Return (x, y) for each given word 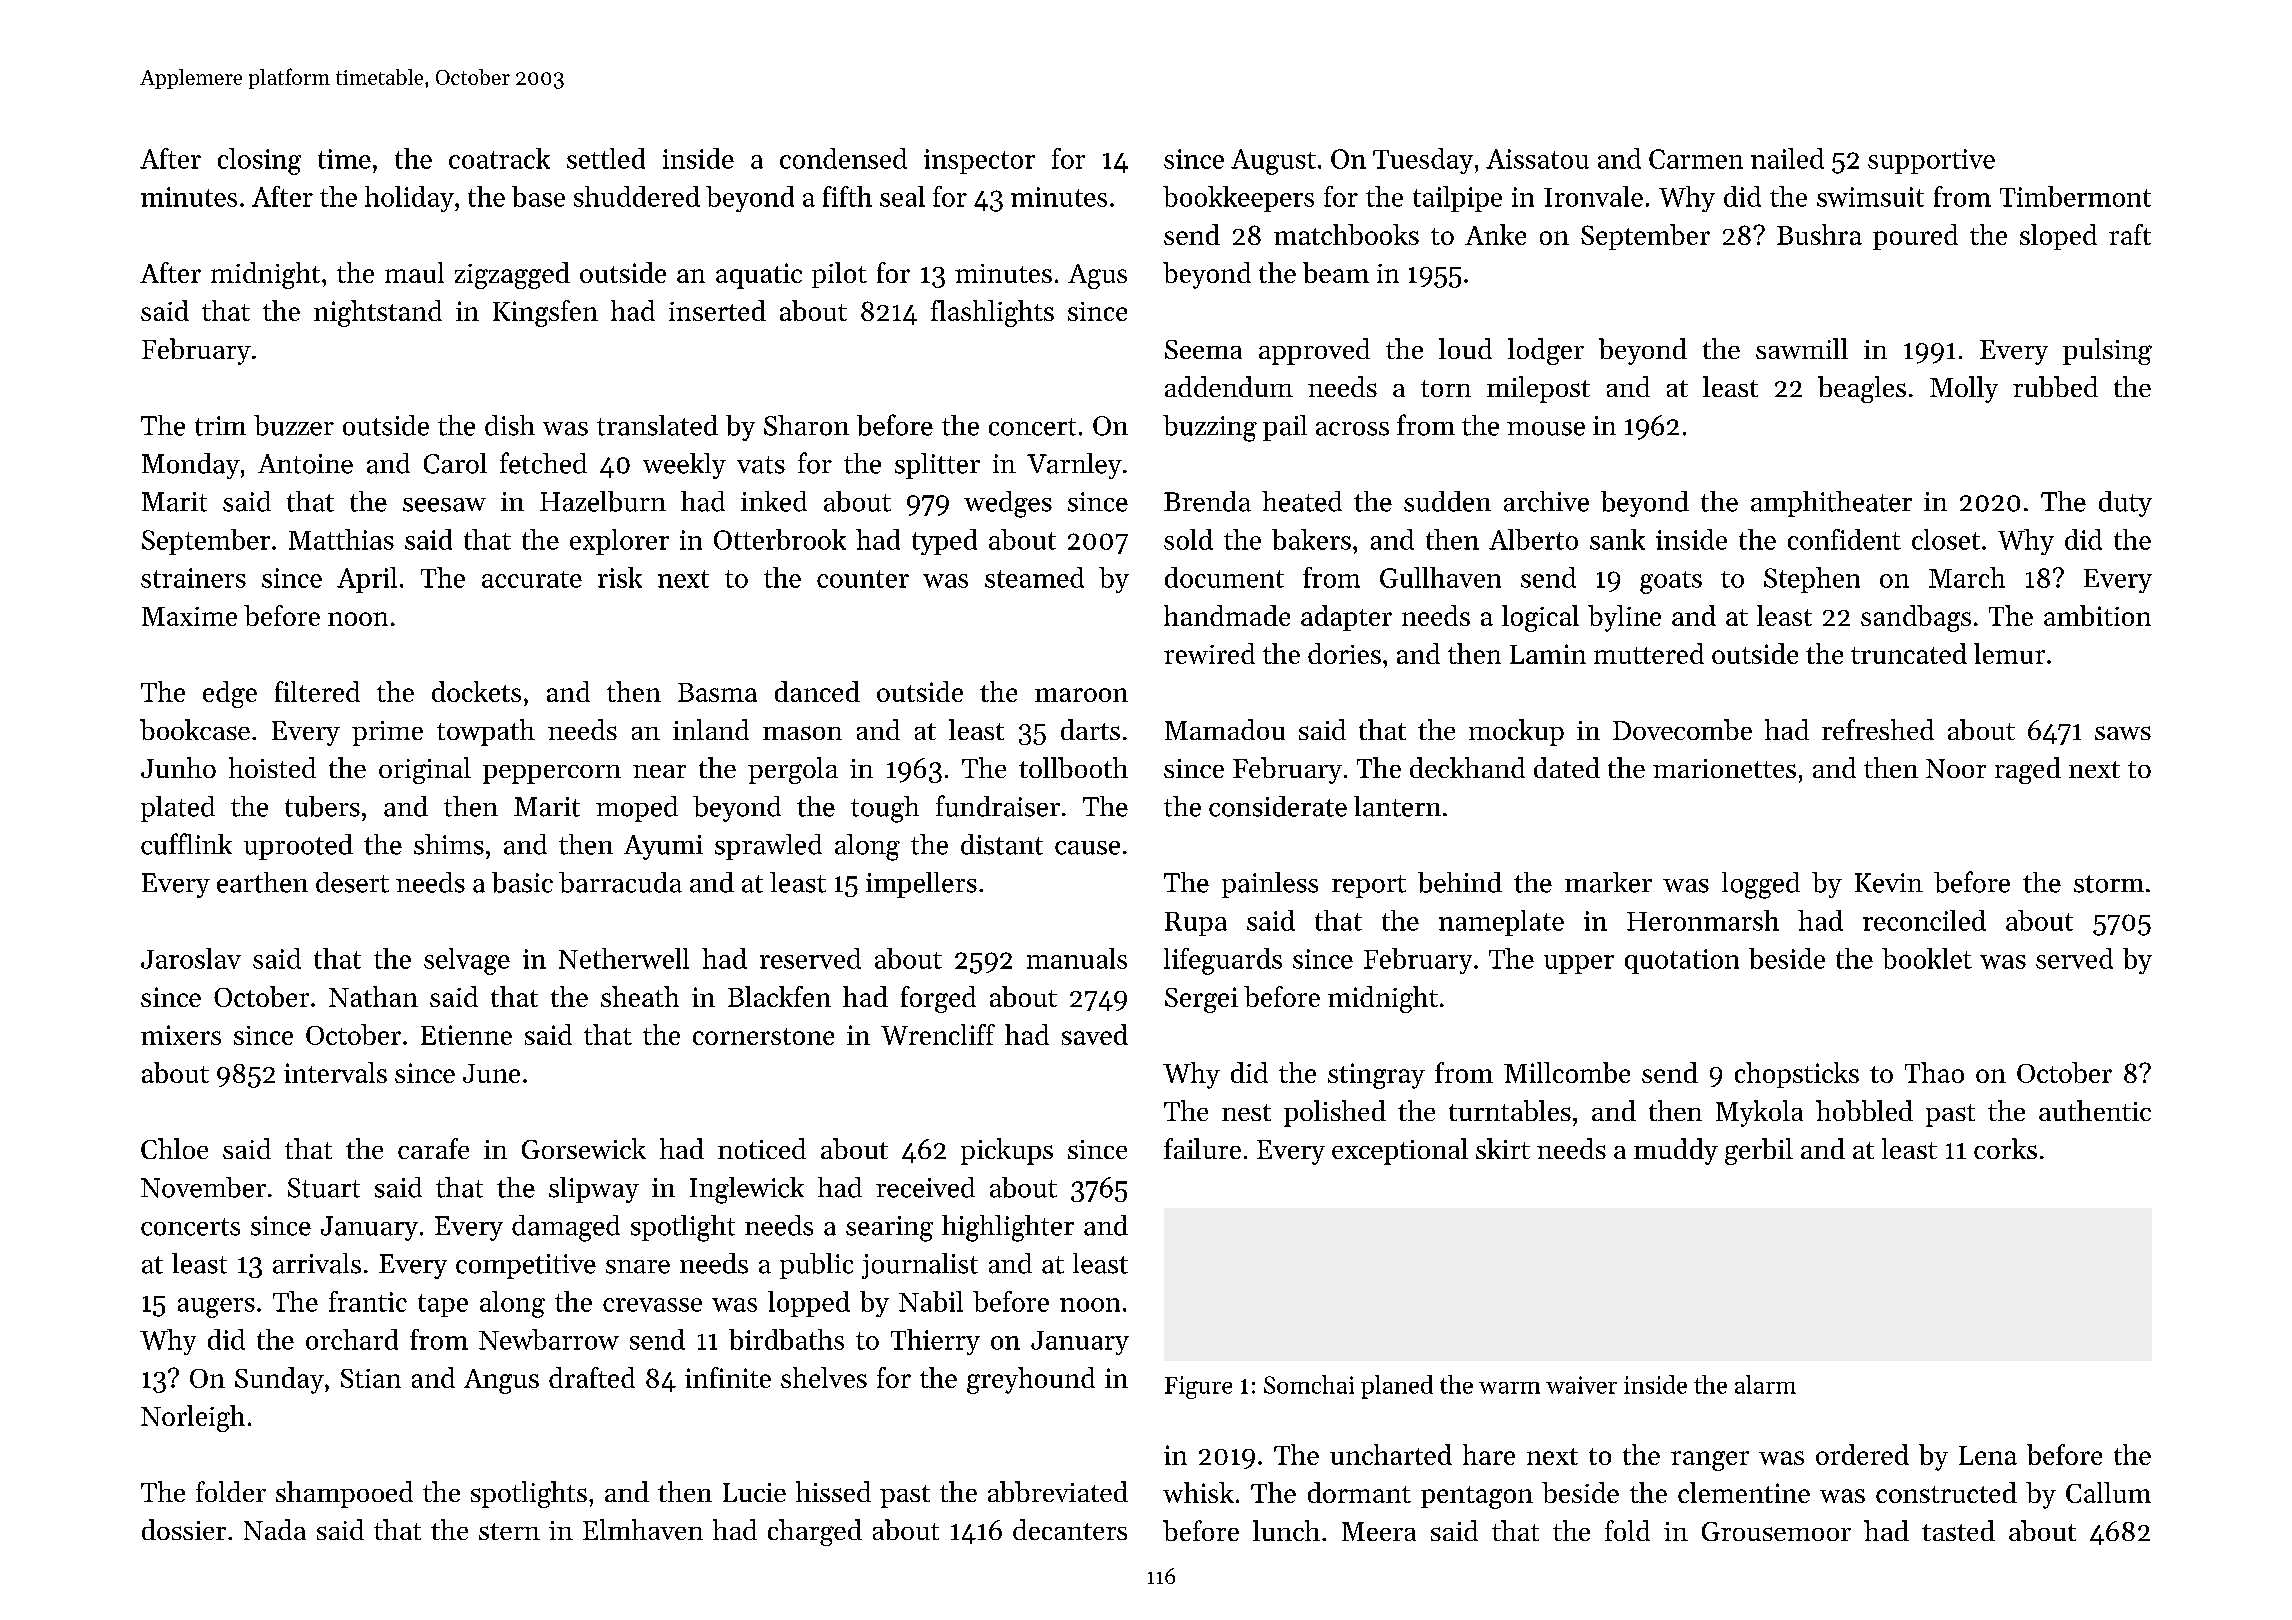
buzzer (294, 425)
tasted (1958, 1530)
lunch (1286, 1530)
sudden (1447, 501)
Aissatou (1537, 159)
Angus (501, 1381)
